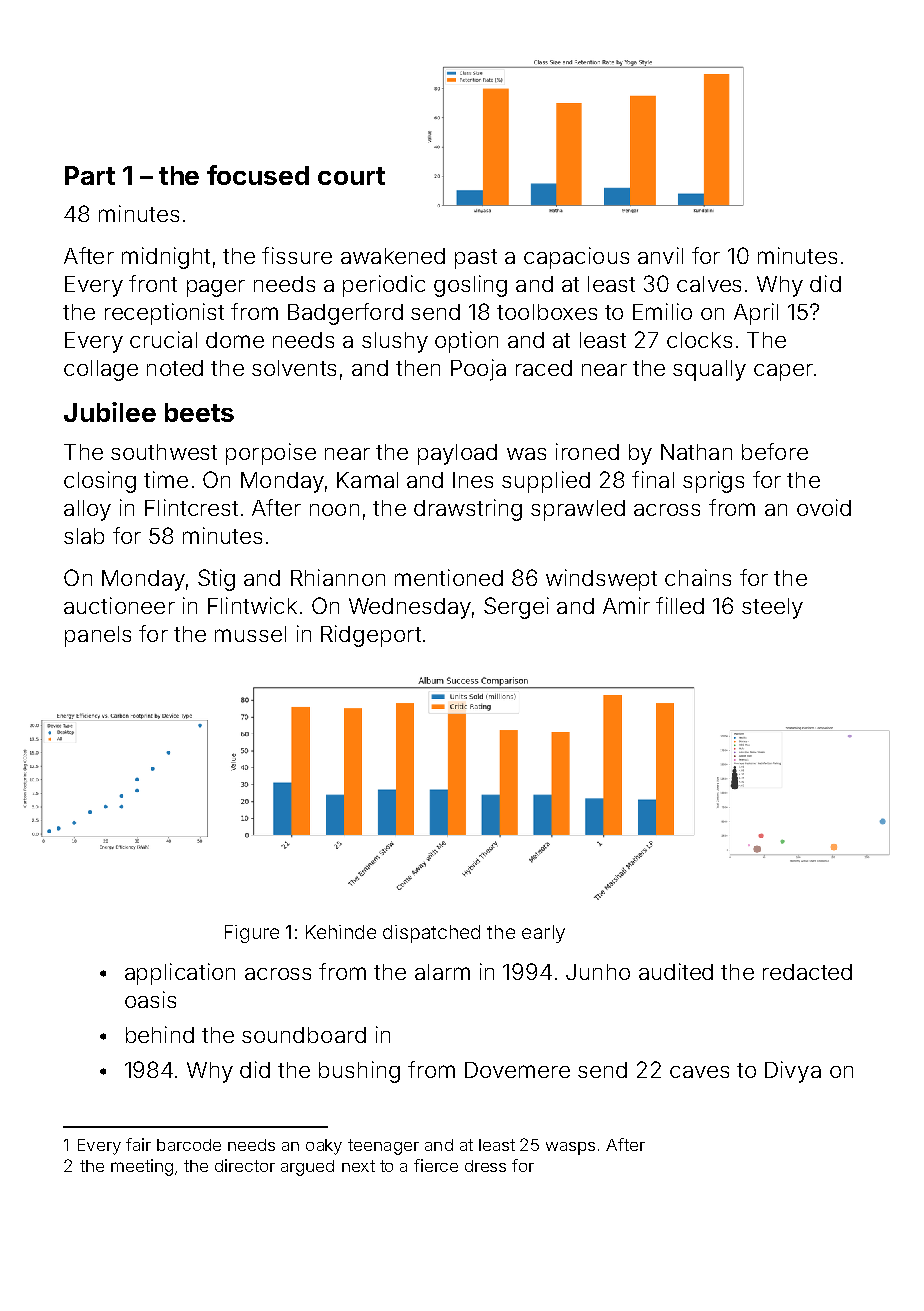 This page has height=1311, width=924. What do you see at coordinates (476, 259) in the page?
I see `past` at bounding box center [476, 259].
